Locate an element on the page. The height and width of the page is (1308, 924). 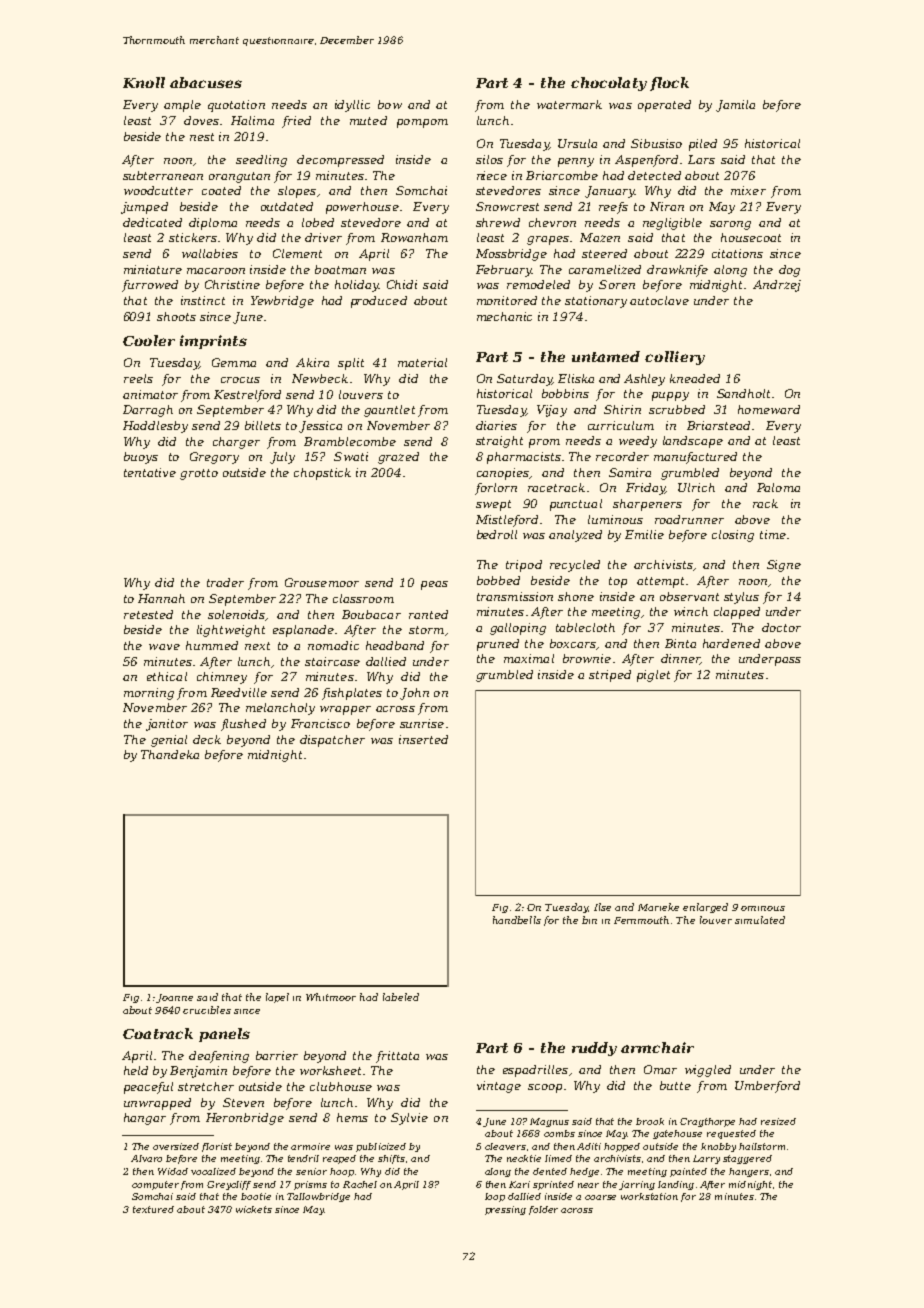
Jamila is located at coordinates (735, 106).
